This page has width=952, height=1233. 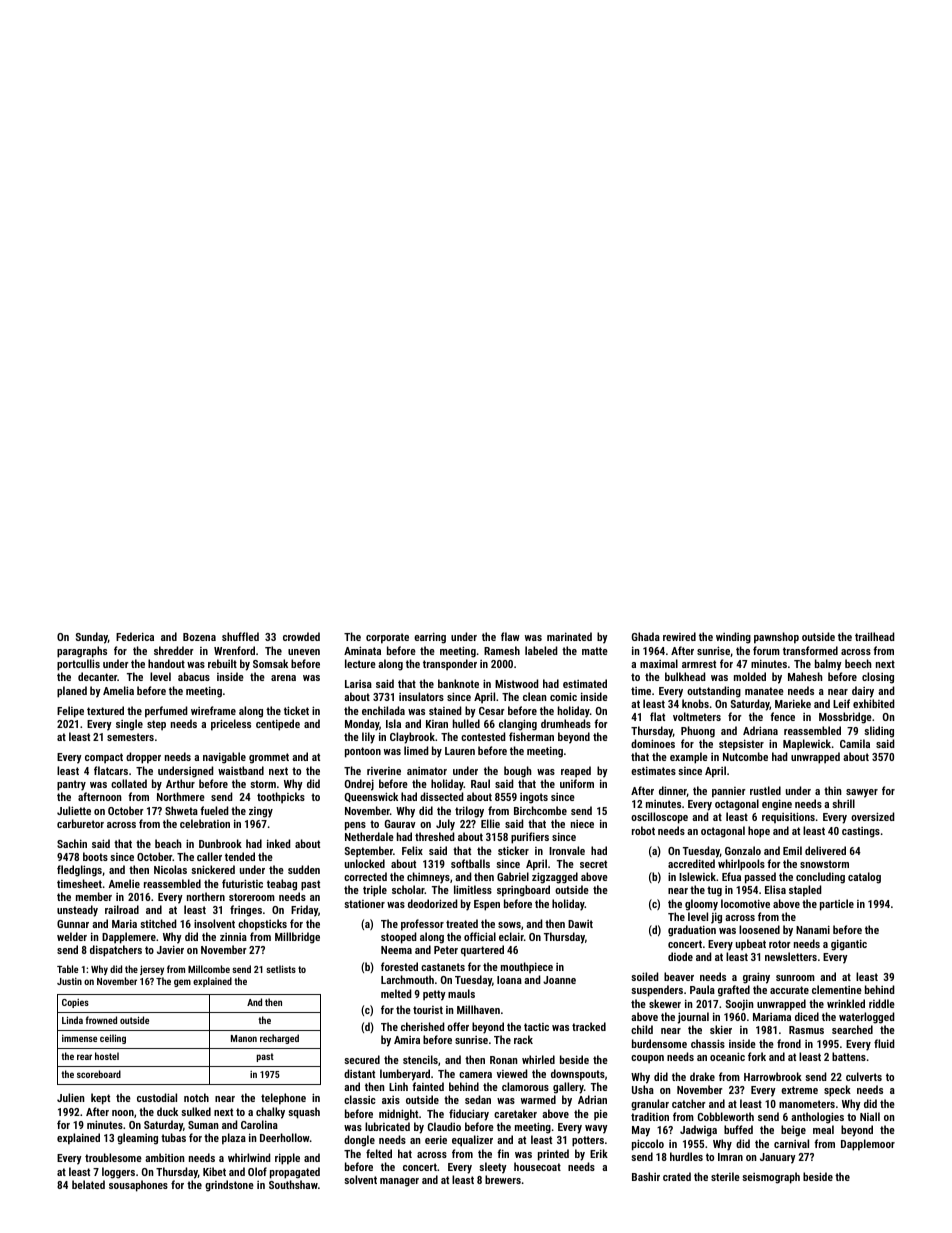 What do you see at coordinates (567, 850) in the page?
I see `Ironvale` at bounding box center [567, 850].
